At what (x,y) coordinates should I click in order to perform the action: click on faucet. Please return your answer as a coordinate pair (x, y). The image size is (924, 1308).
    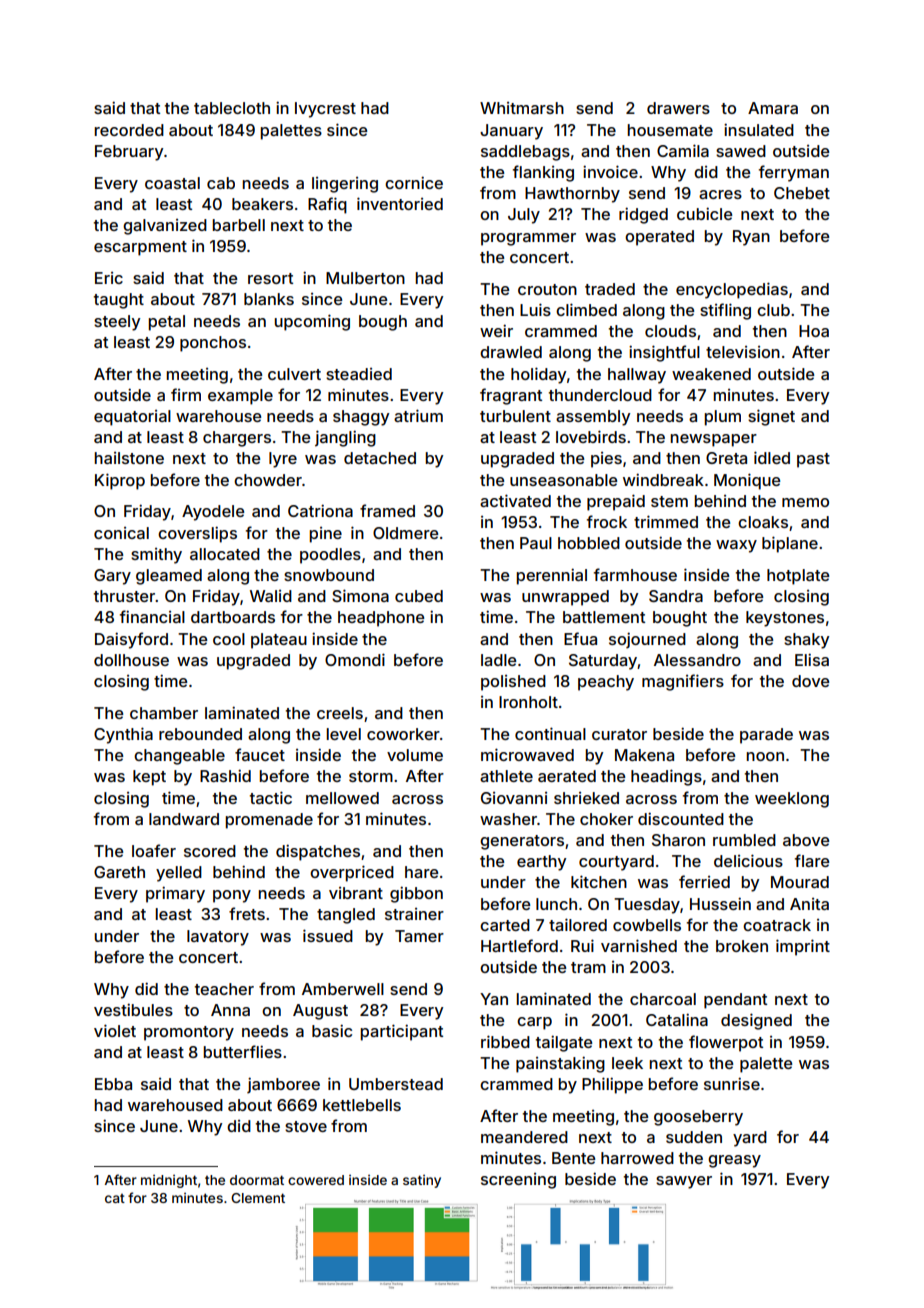
    Looking at the image, I should click on (260, 754).
